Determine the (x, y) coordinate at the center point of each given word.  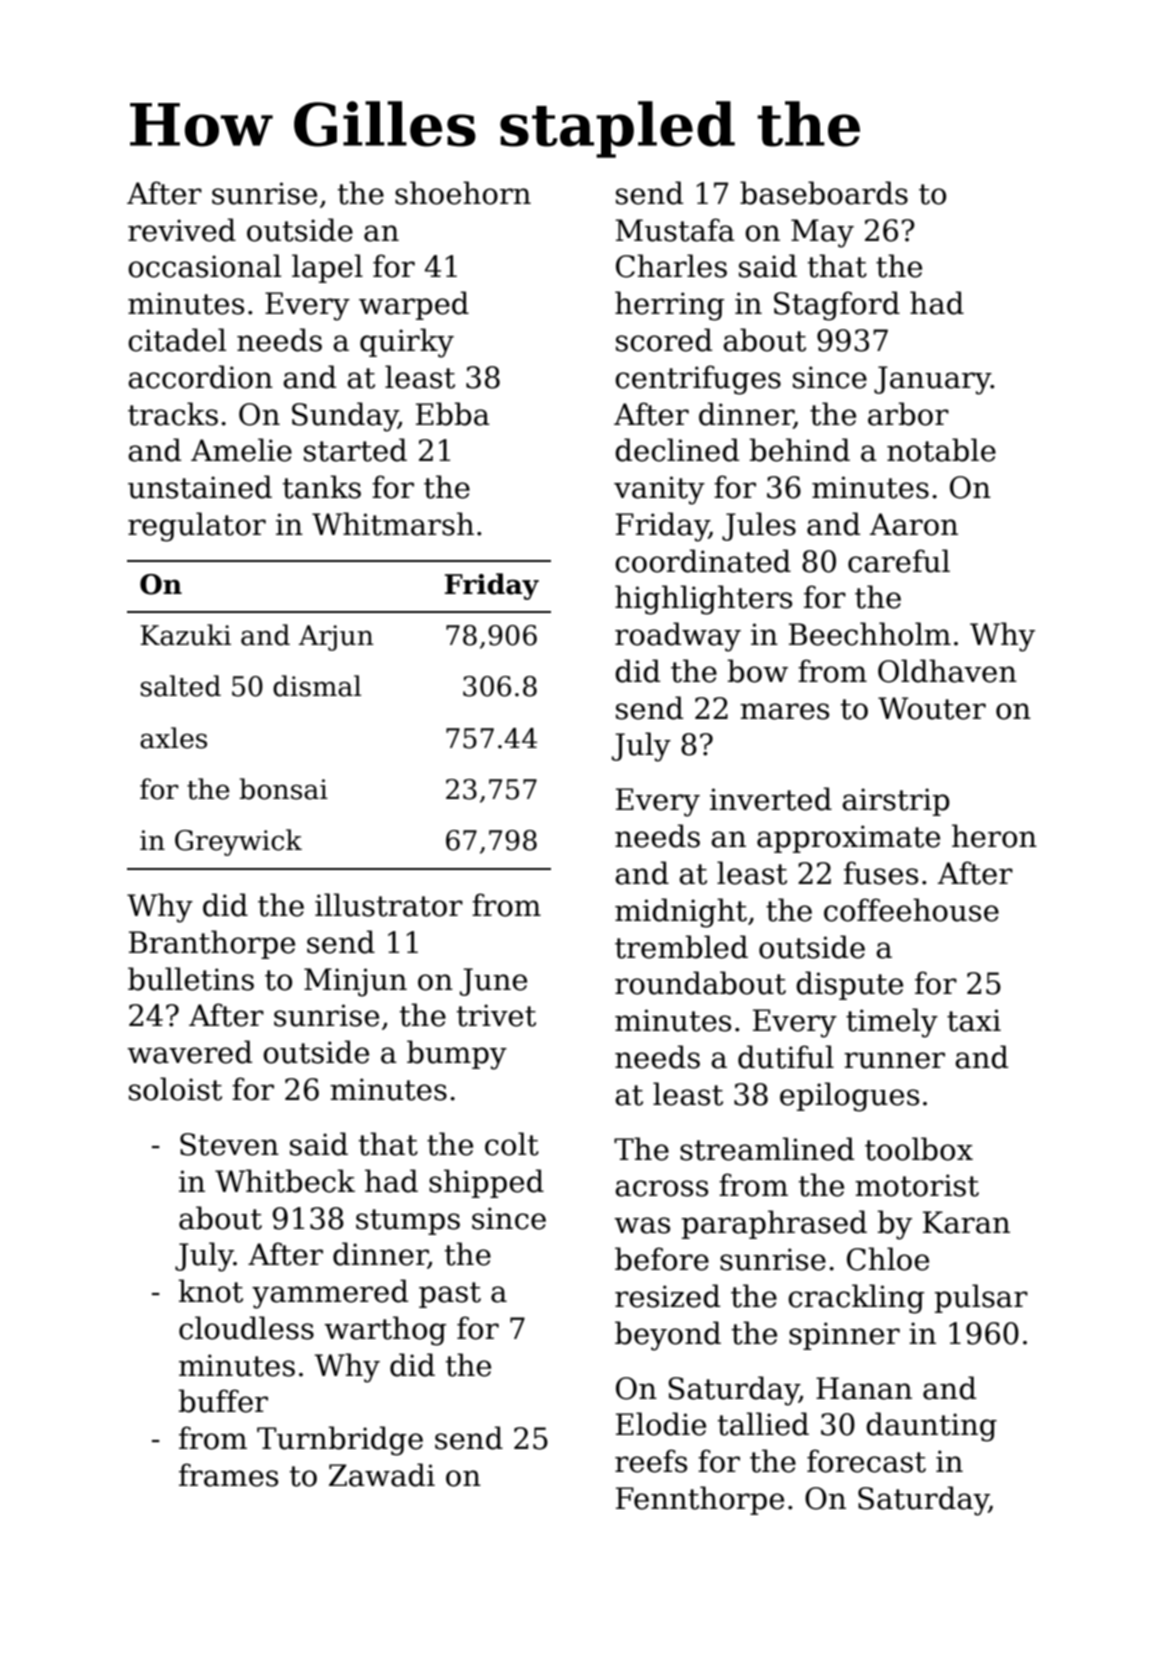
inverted (771, 799)
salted (180, 686)
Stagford (837, 306)
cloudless (246, 1328)
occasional (204, 266)
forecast (866, 1461)
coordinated (703, 561)
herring (669, 306)
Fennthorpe (700, 1500)
